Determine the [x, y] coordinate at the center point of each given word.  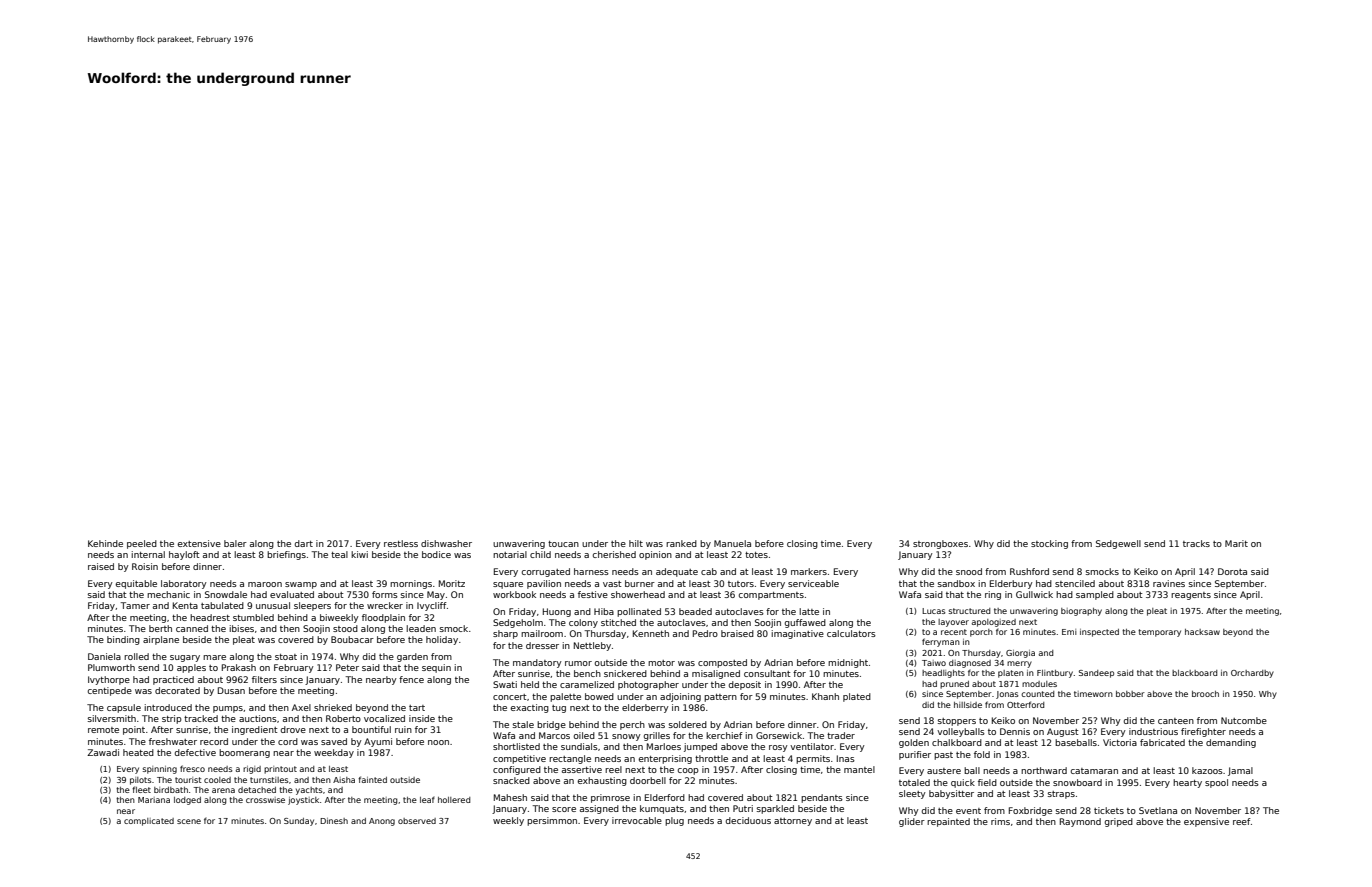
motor [661, 663]
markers [809, 571]
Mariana [154, 800]
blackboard [1195, 673]
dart [303, 543]
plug [674, 821]
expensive [1206, 822]
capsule [124, 708]
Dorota [1232, 571]
